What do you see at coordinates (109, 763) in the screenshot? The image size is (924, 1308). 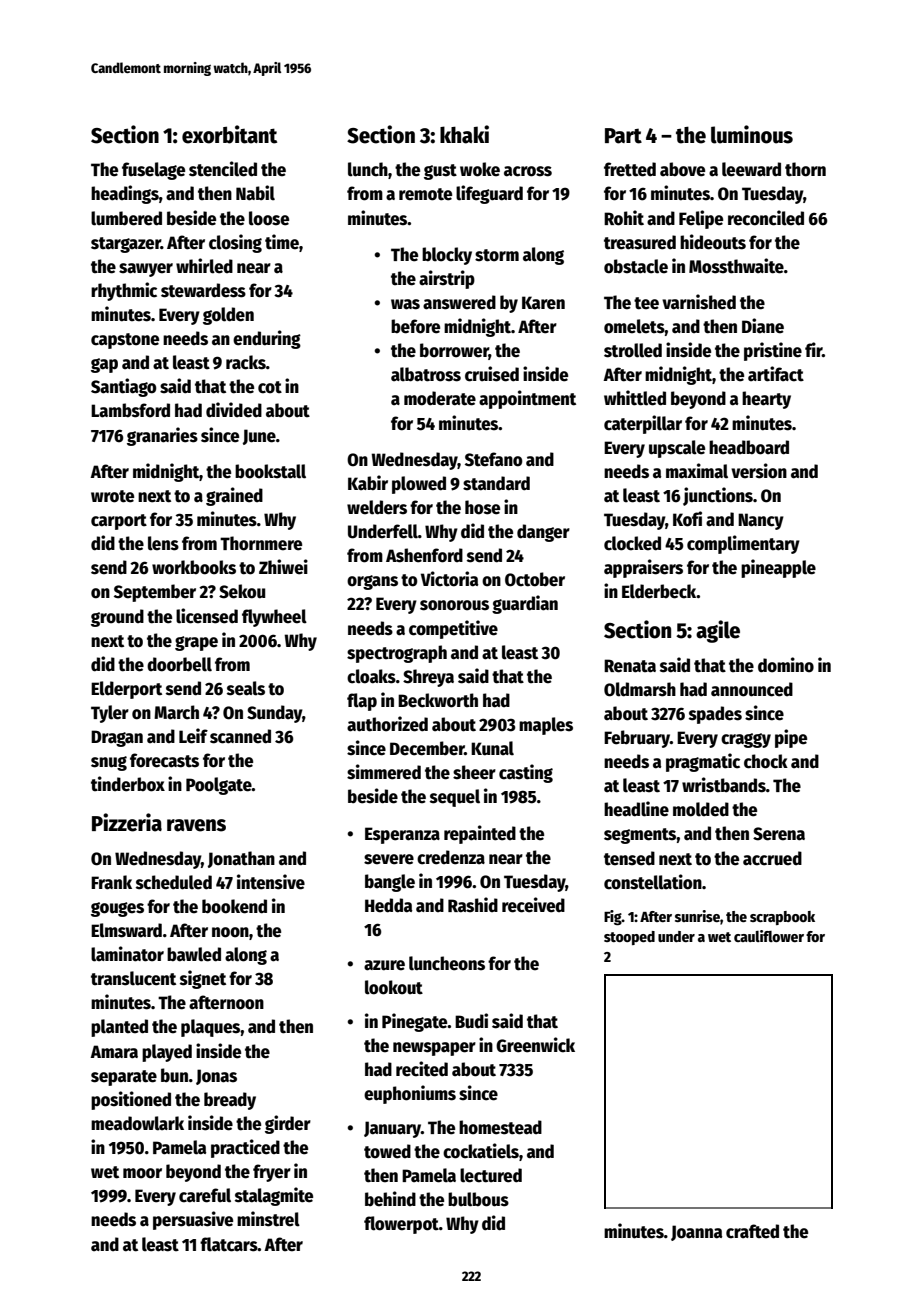 I see `snug` at bounding box center [109, 763].
